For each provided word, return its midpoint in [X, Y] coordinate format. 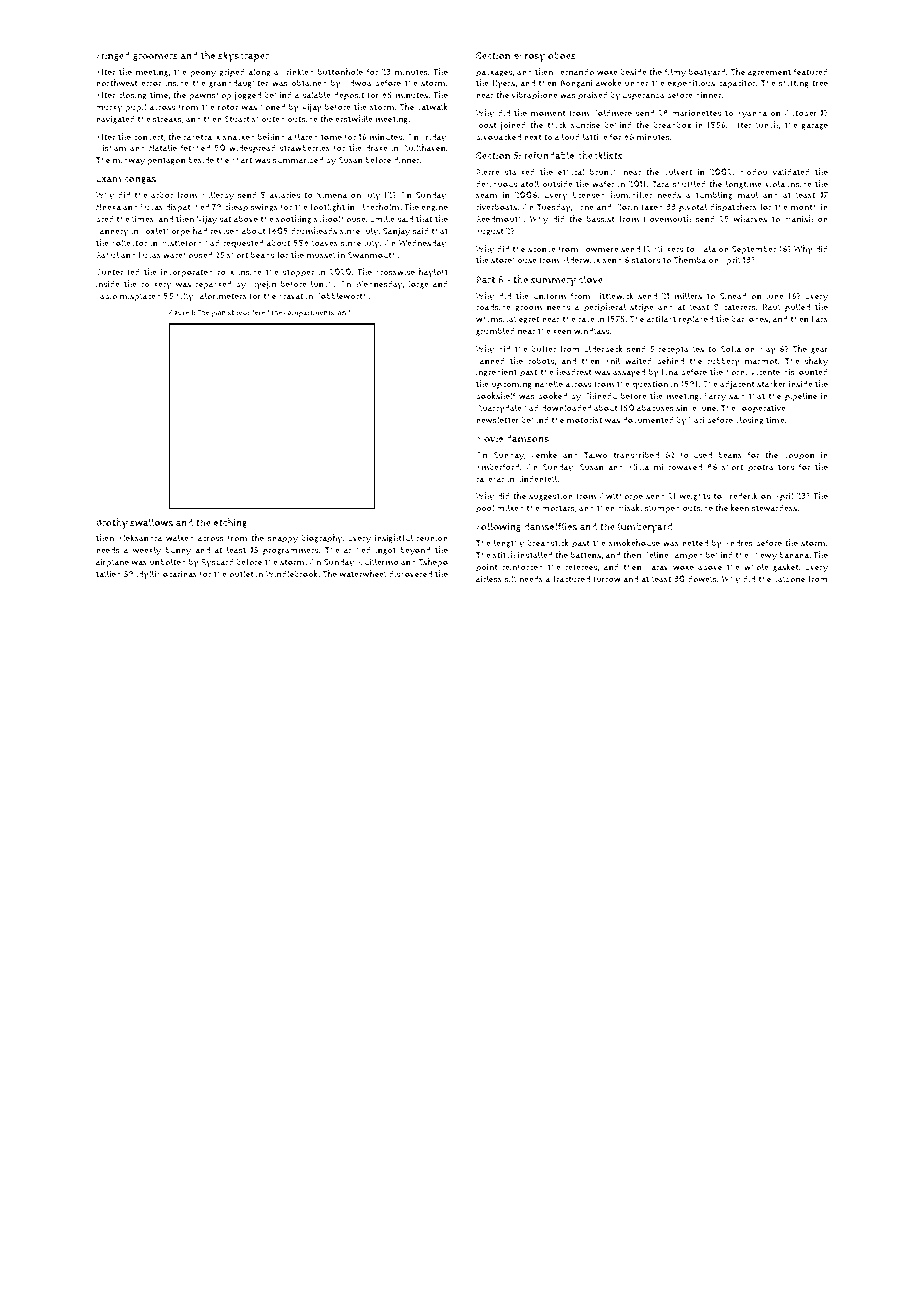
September [754, 250]
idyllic [148, 575]
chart [242, 160]
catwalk [432, 106]
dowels [702, 579]
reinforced [522, 567]
